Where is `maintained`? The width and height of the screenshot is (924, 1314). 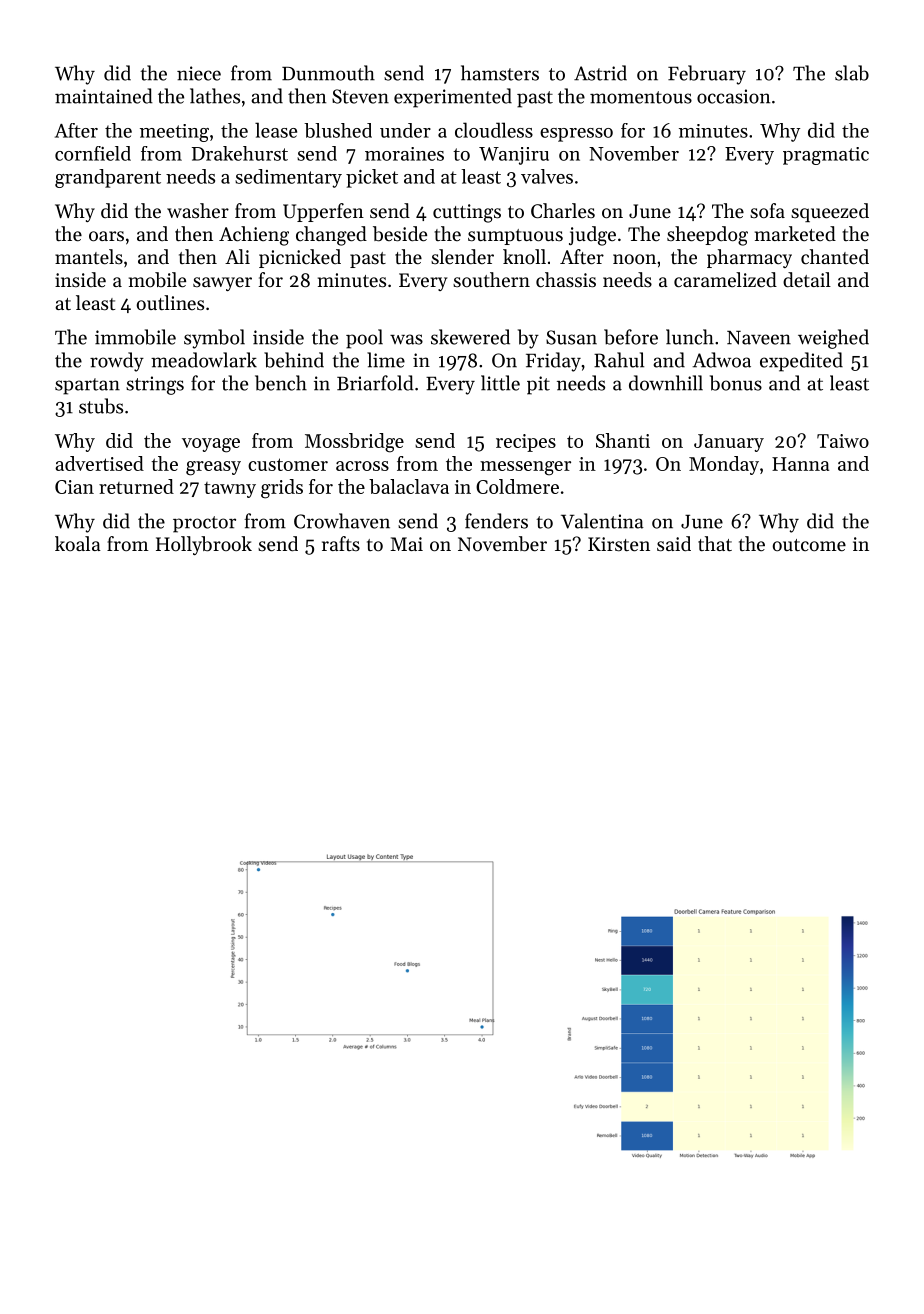 maintained is located at coordinates (104, 96).
